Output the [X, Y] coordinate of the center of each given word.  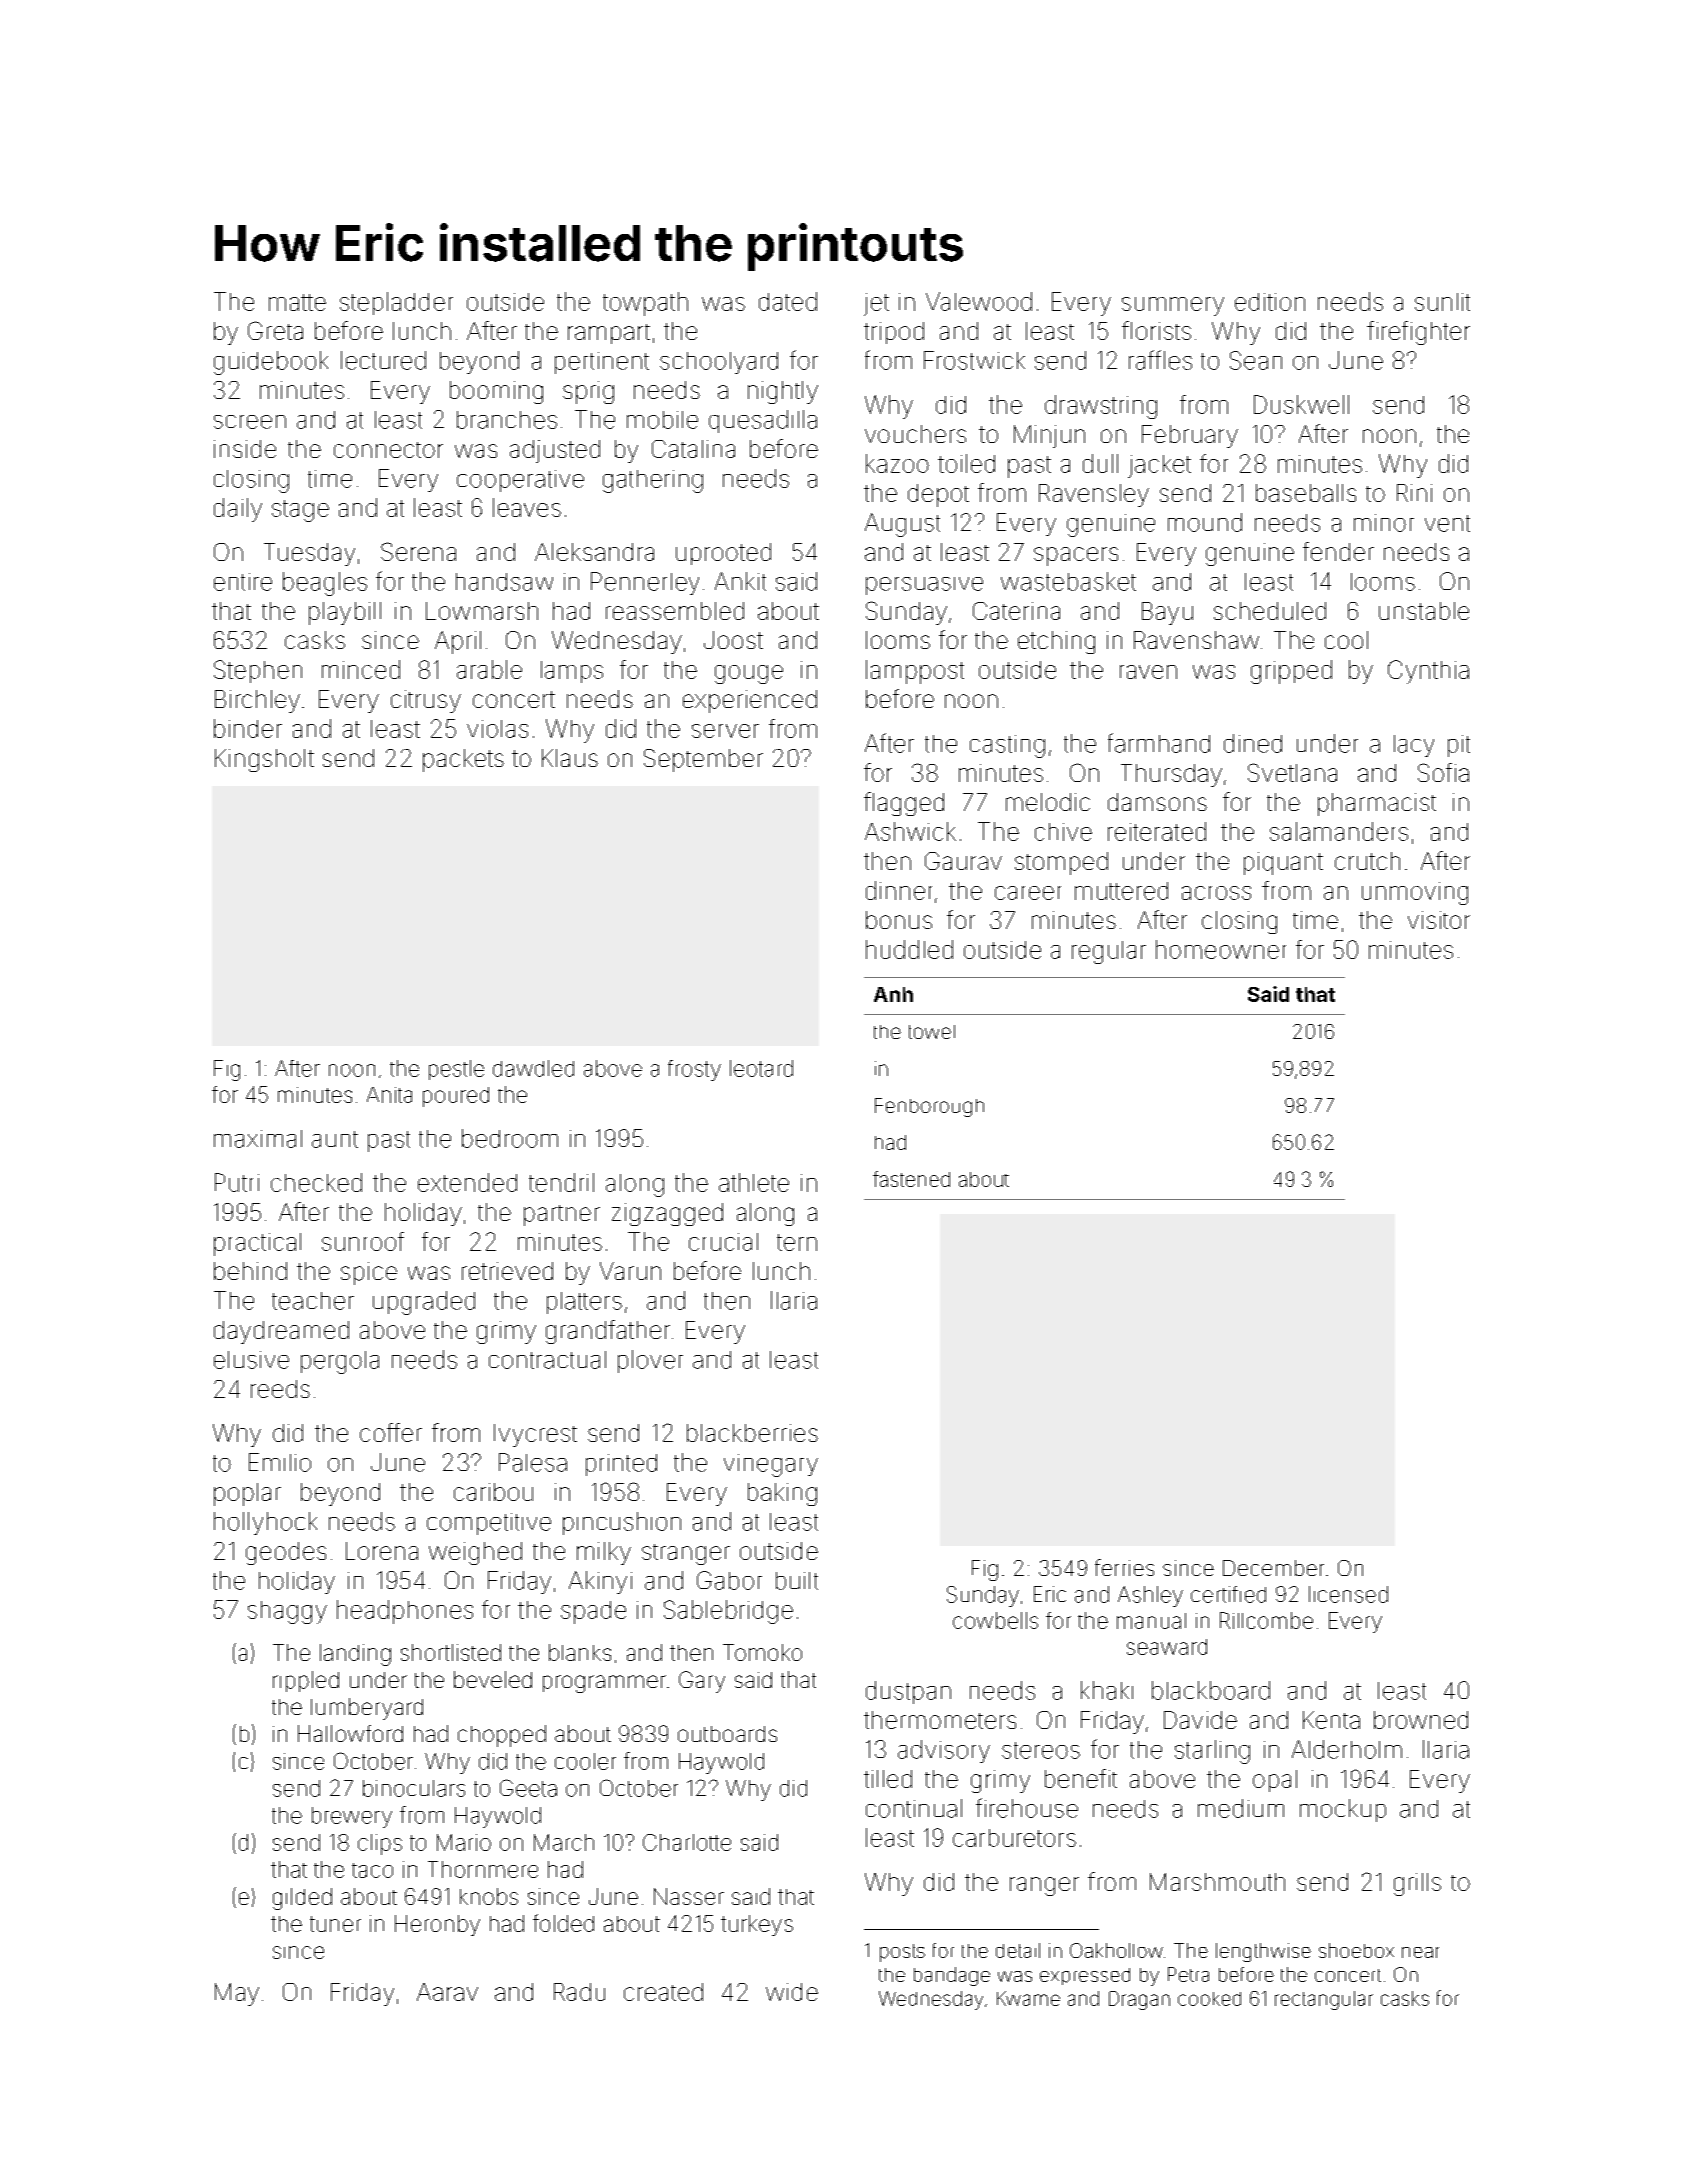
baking [782, 1494]
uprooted [723, 554]
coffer [391, 1432]
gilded [302, 1899]
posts [902, 1953]
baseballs [1306, 493]
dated [788, 301]
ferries [1124, 1567]
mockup [1343, 1810]
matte [297, 302]
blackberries [752, 1433]
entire [243, 582]
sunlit [1442, 302]
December [1273, 1568]
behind [250, 1271]
